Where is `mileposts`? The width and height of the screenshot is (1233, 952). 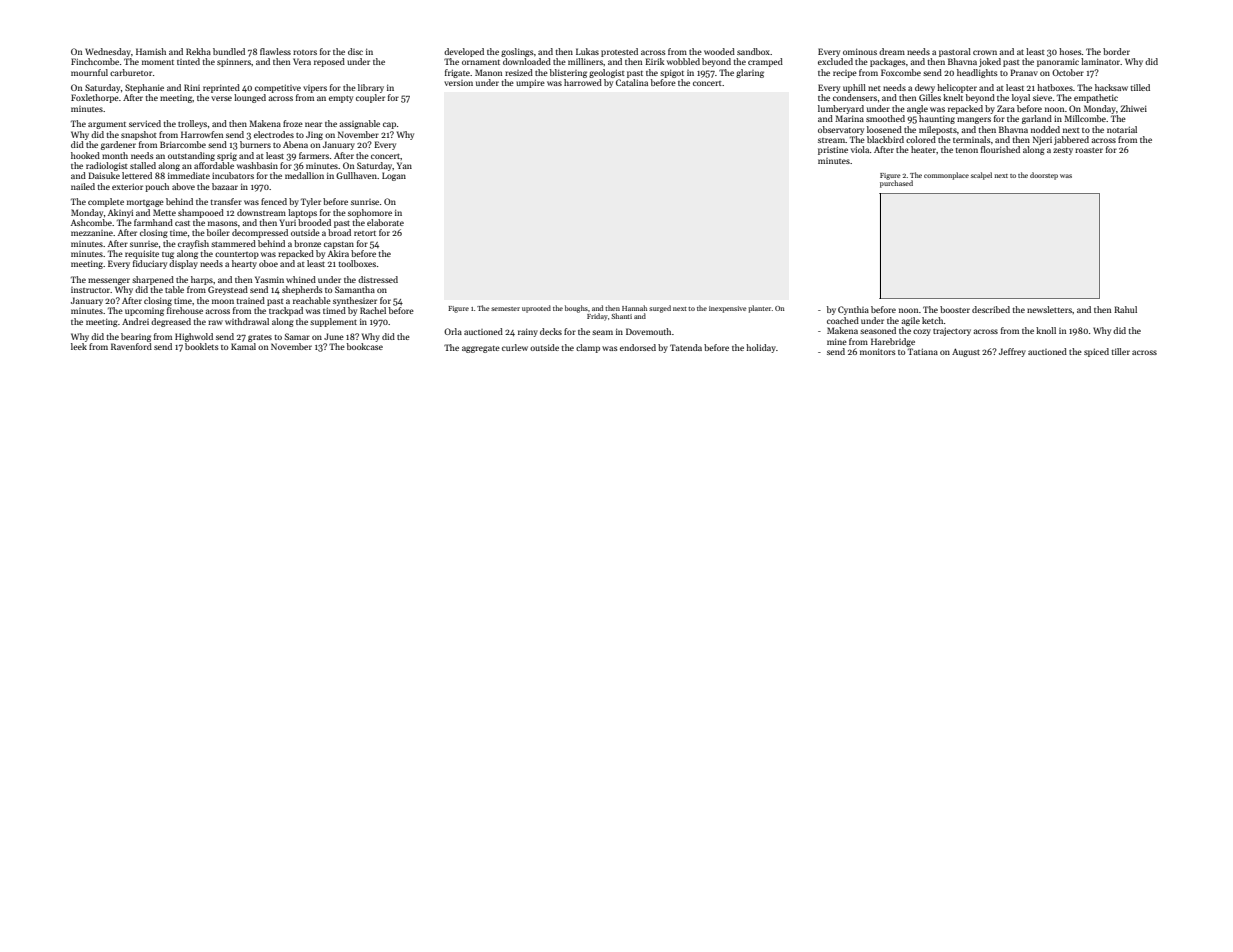
mileposts is located at coordinates (938, 130).
